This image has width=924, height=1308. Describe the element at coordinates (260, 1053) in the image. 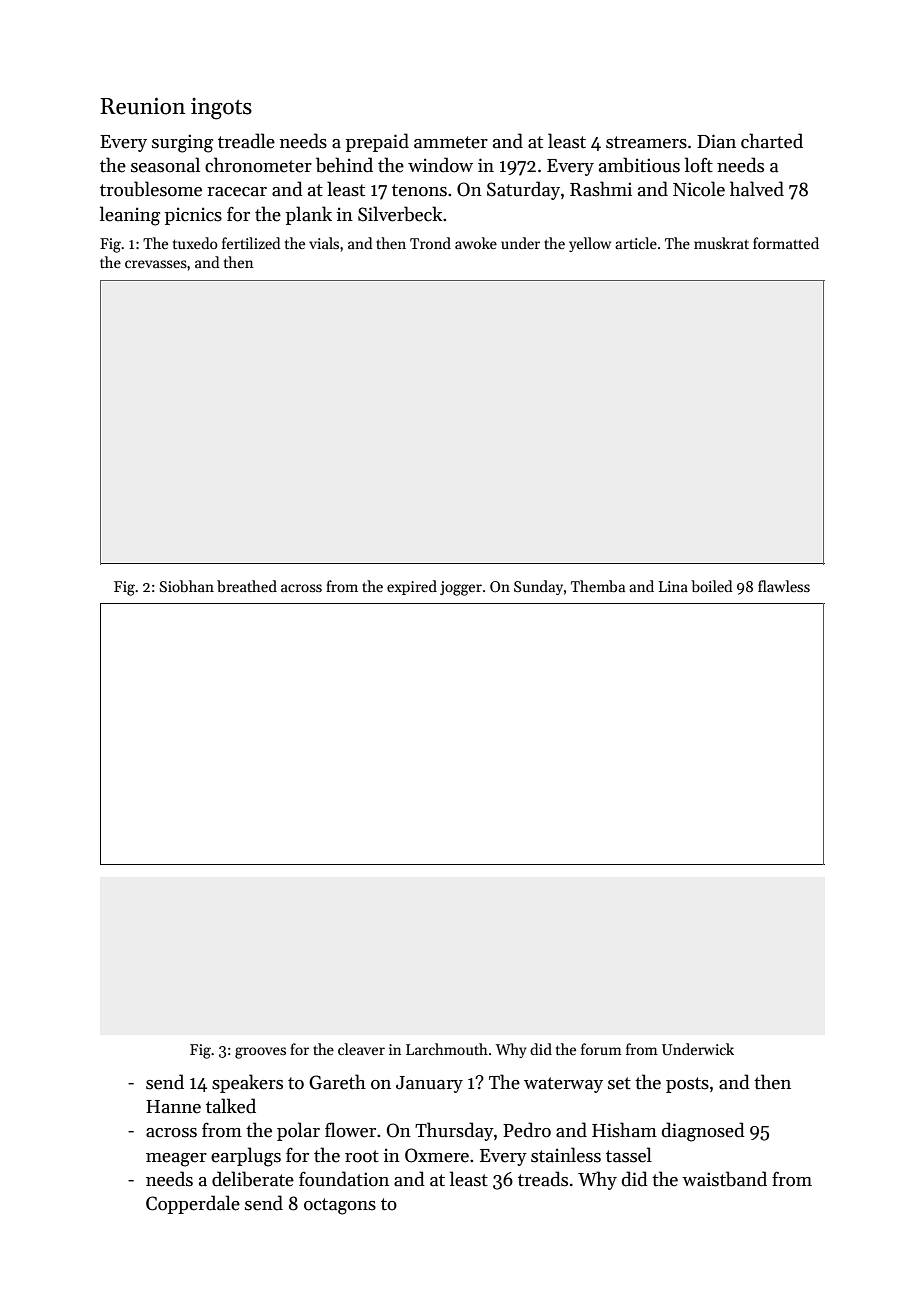

I see `grooves` at that location.
